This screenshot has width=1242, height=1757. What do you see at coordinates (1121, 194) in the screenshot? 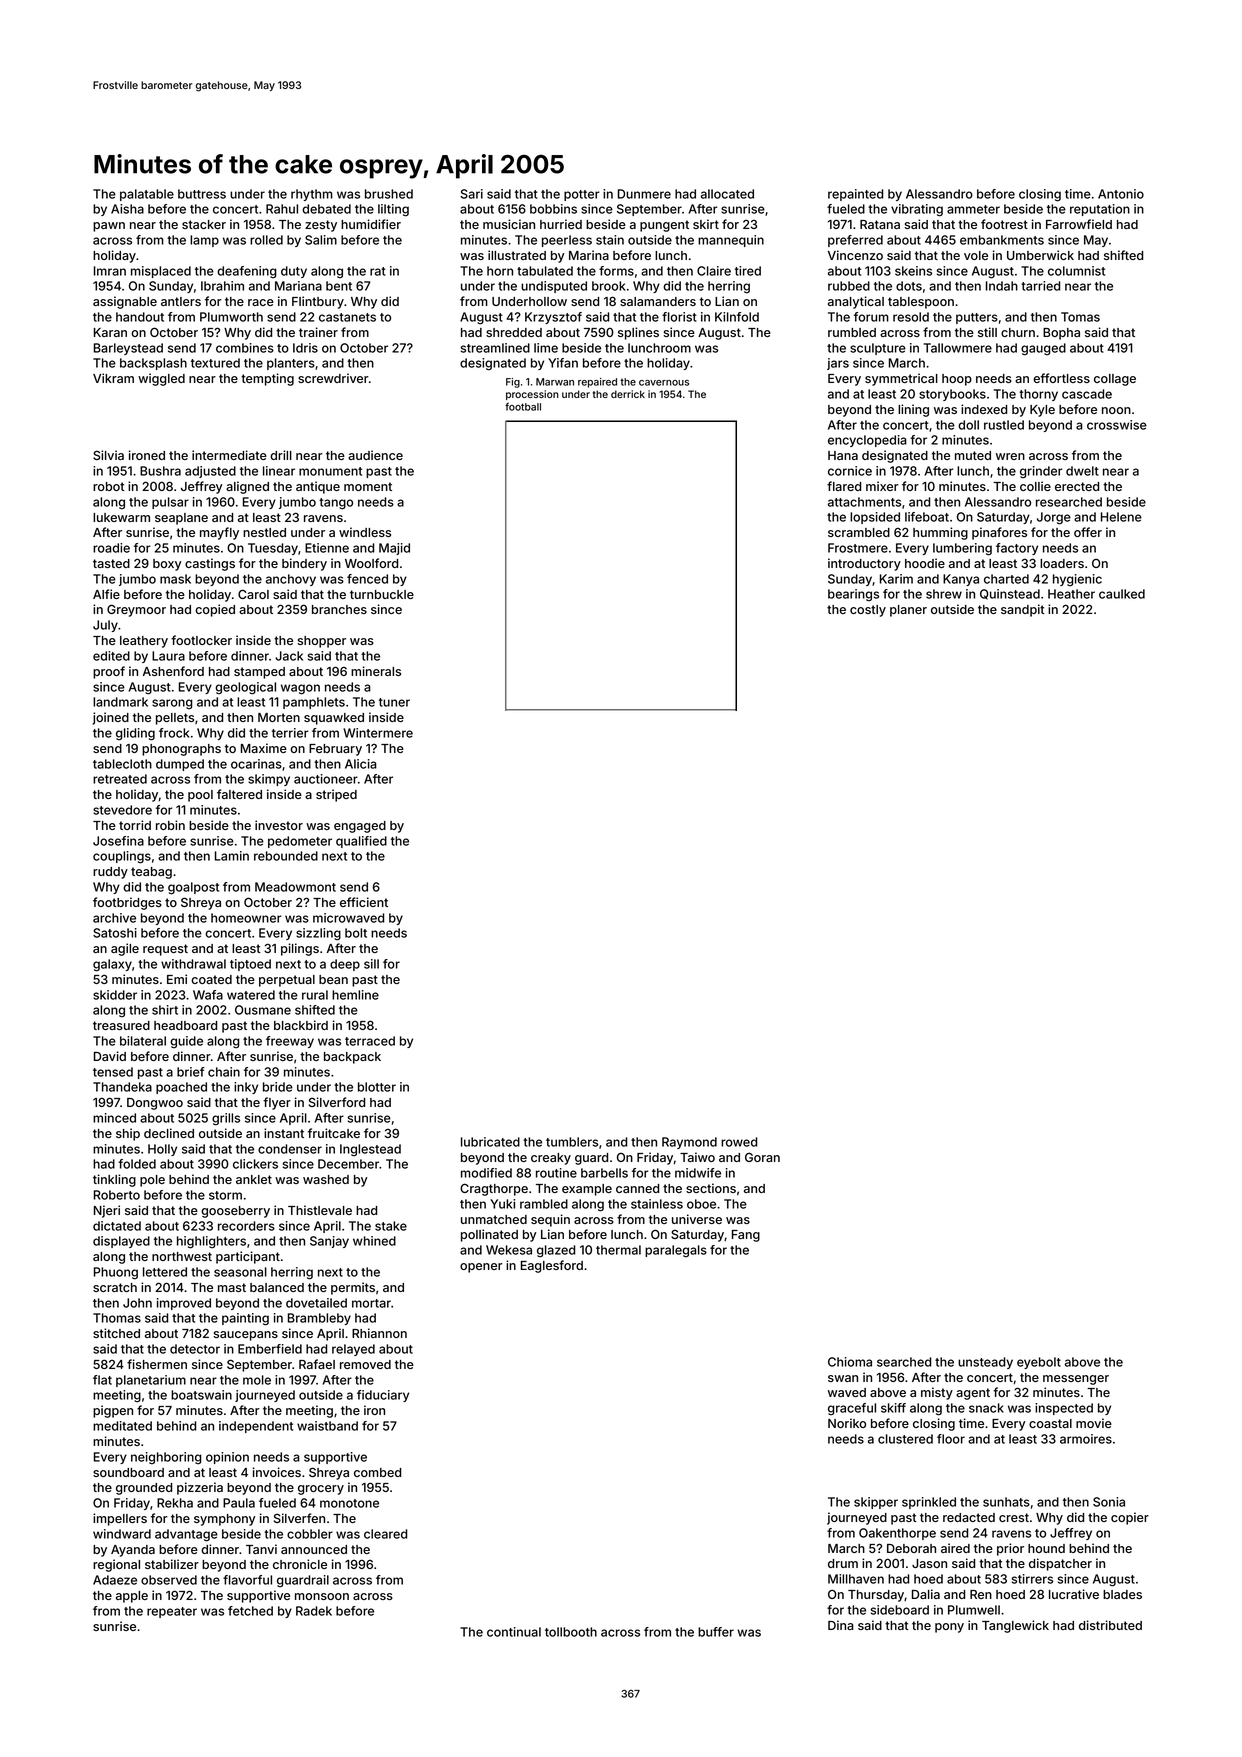
I see `Antonio` at bounding box center [1121, 194].
